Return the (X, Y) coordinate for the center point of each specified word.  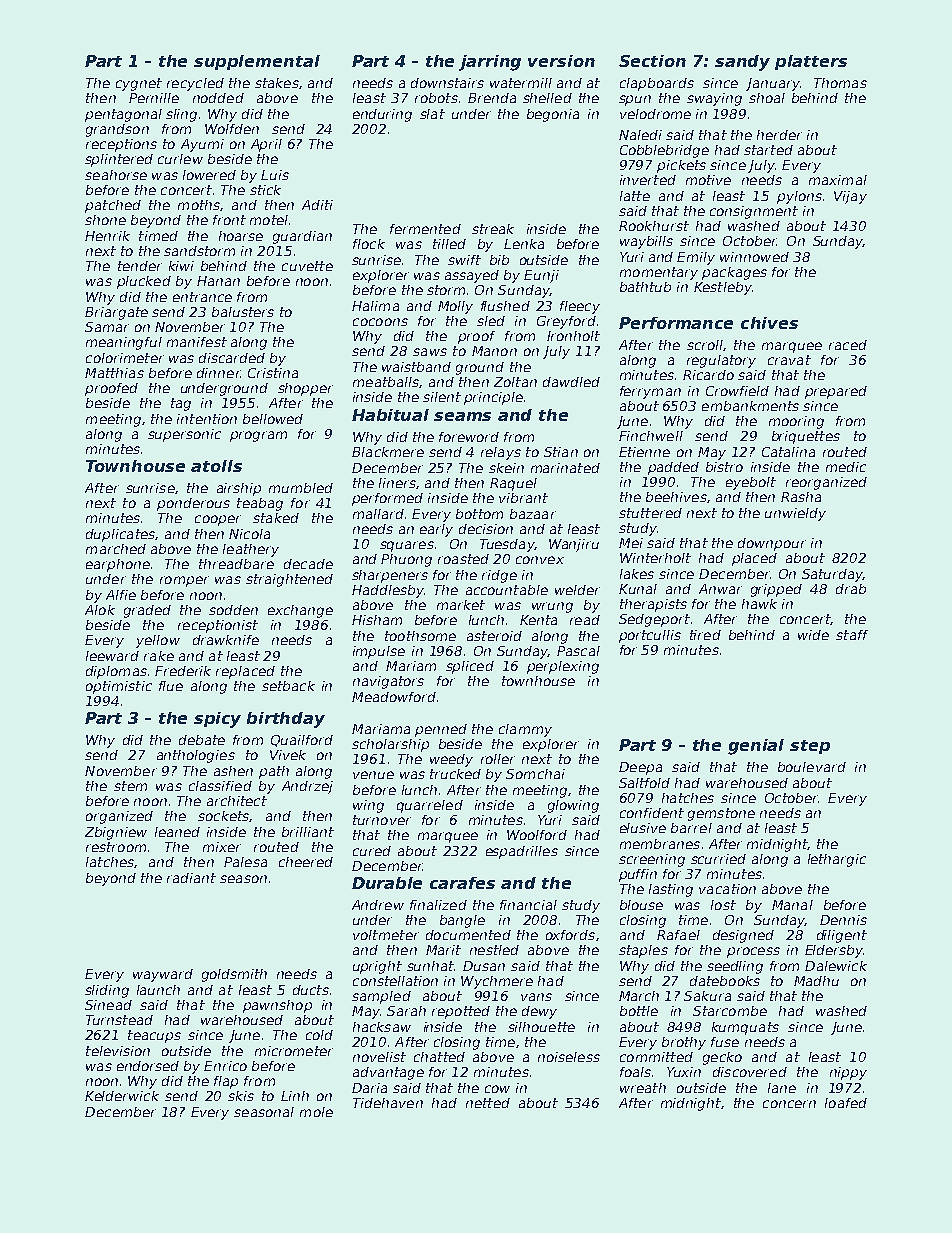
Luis (275, 175)
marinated (565, 468)
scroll (705, 345)
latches (110, 862)
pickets (681, 166)
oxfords (570, 935)
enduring (382, 115)
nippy (848, 1073)
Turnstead (119, 1020)
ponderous (193, 504)
